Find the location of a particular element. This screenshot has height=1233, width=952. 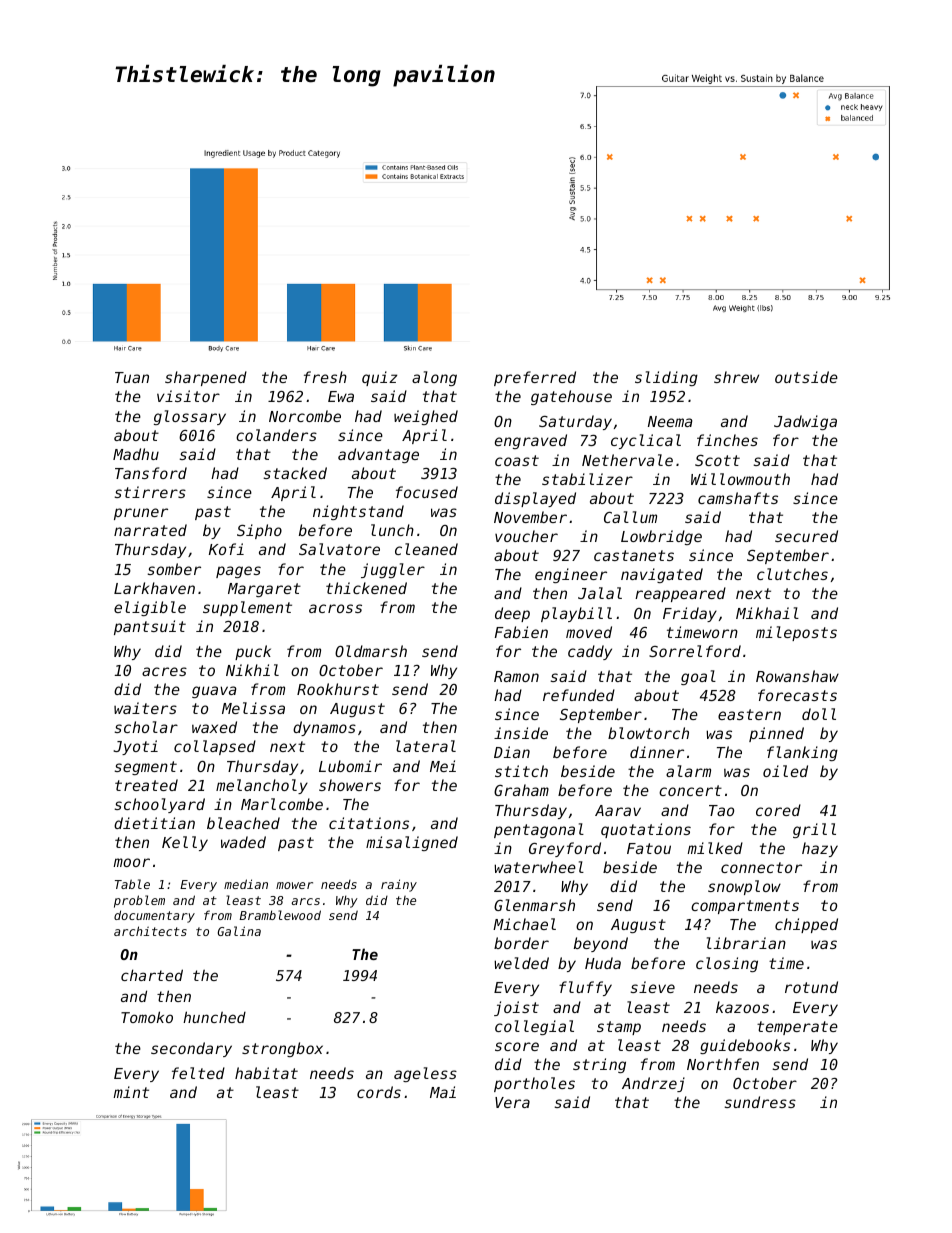

problem is located at coordinates (139, 901).
